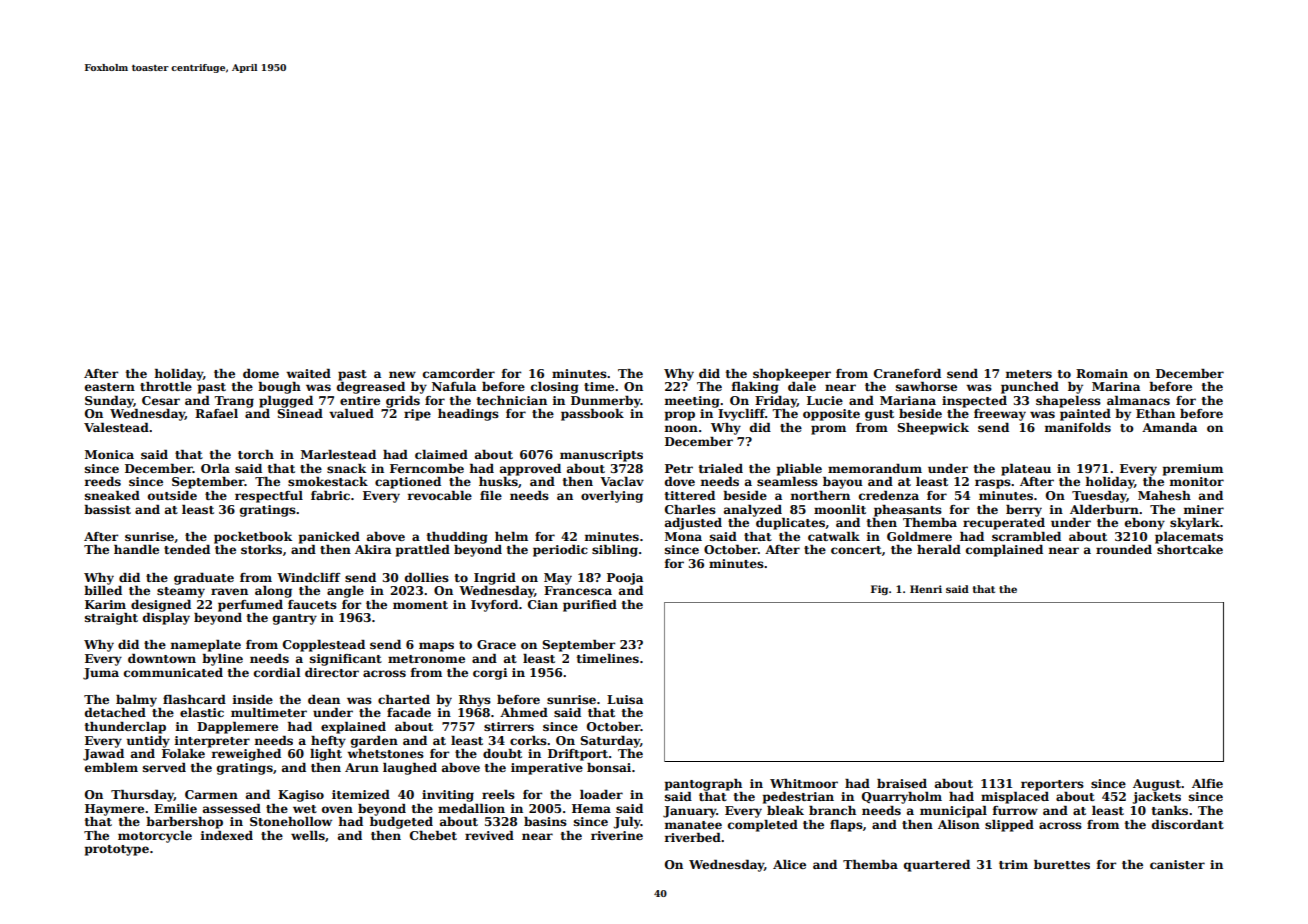 The width and height of the screenshot is (1308, 924). Describe the element at coordinates (277, 672) in the screenshot. I see `cordial` at that location.
